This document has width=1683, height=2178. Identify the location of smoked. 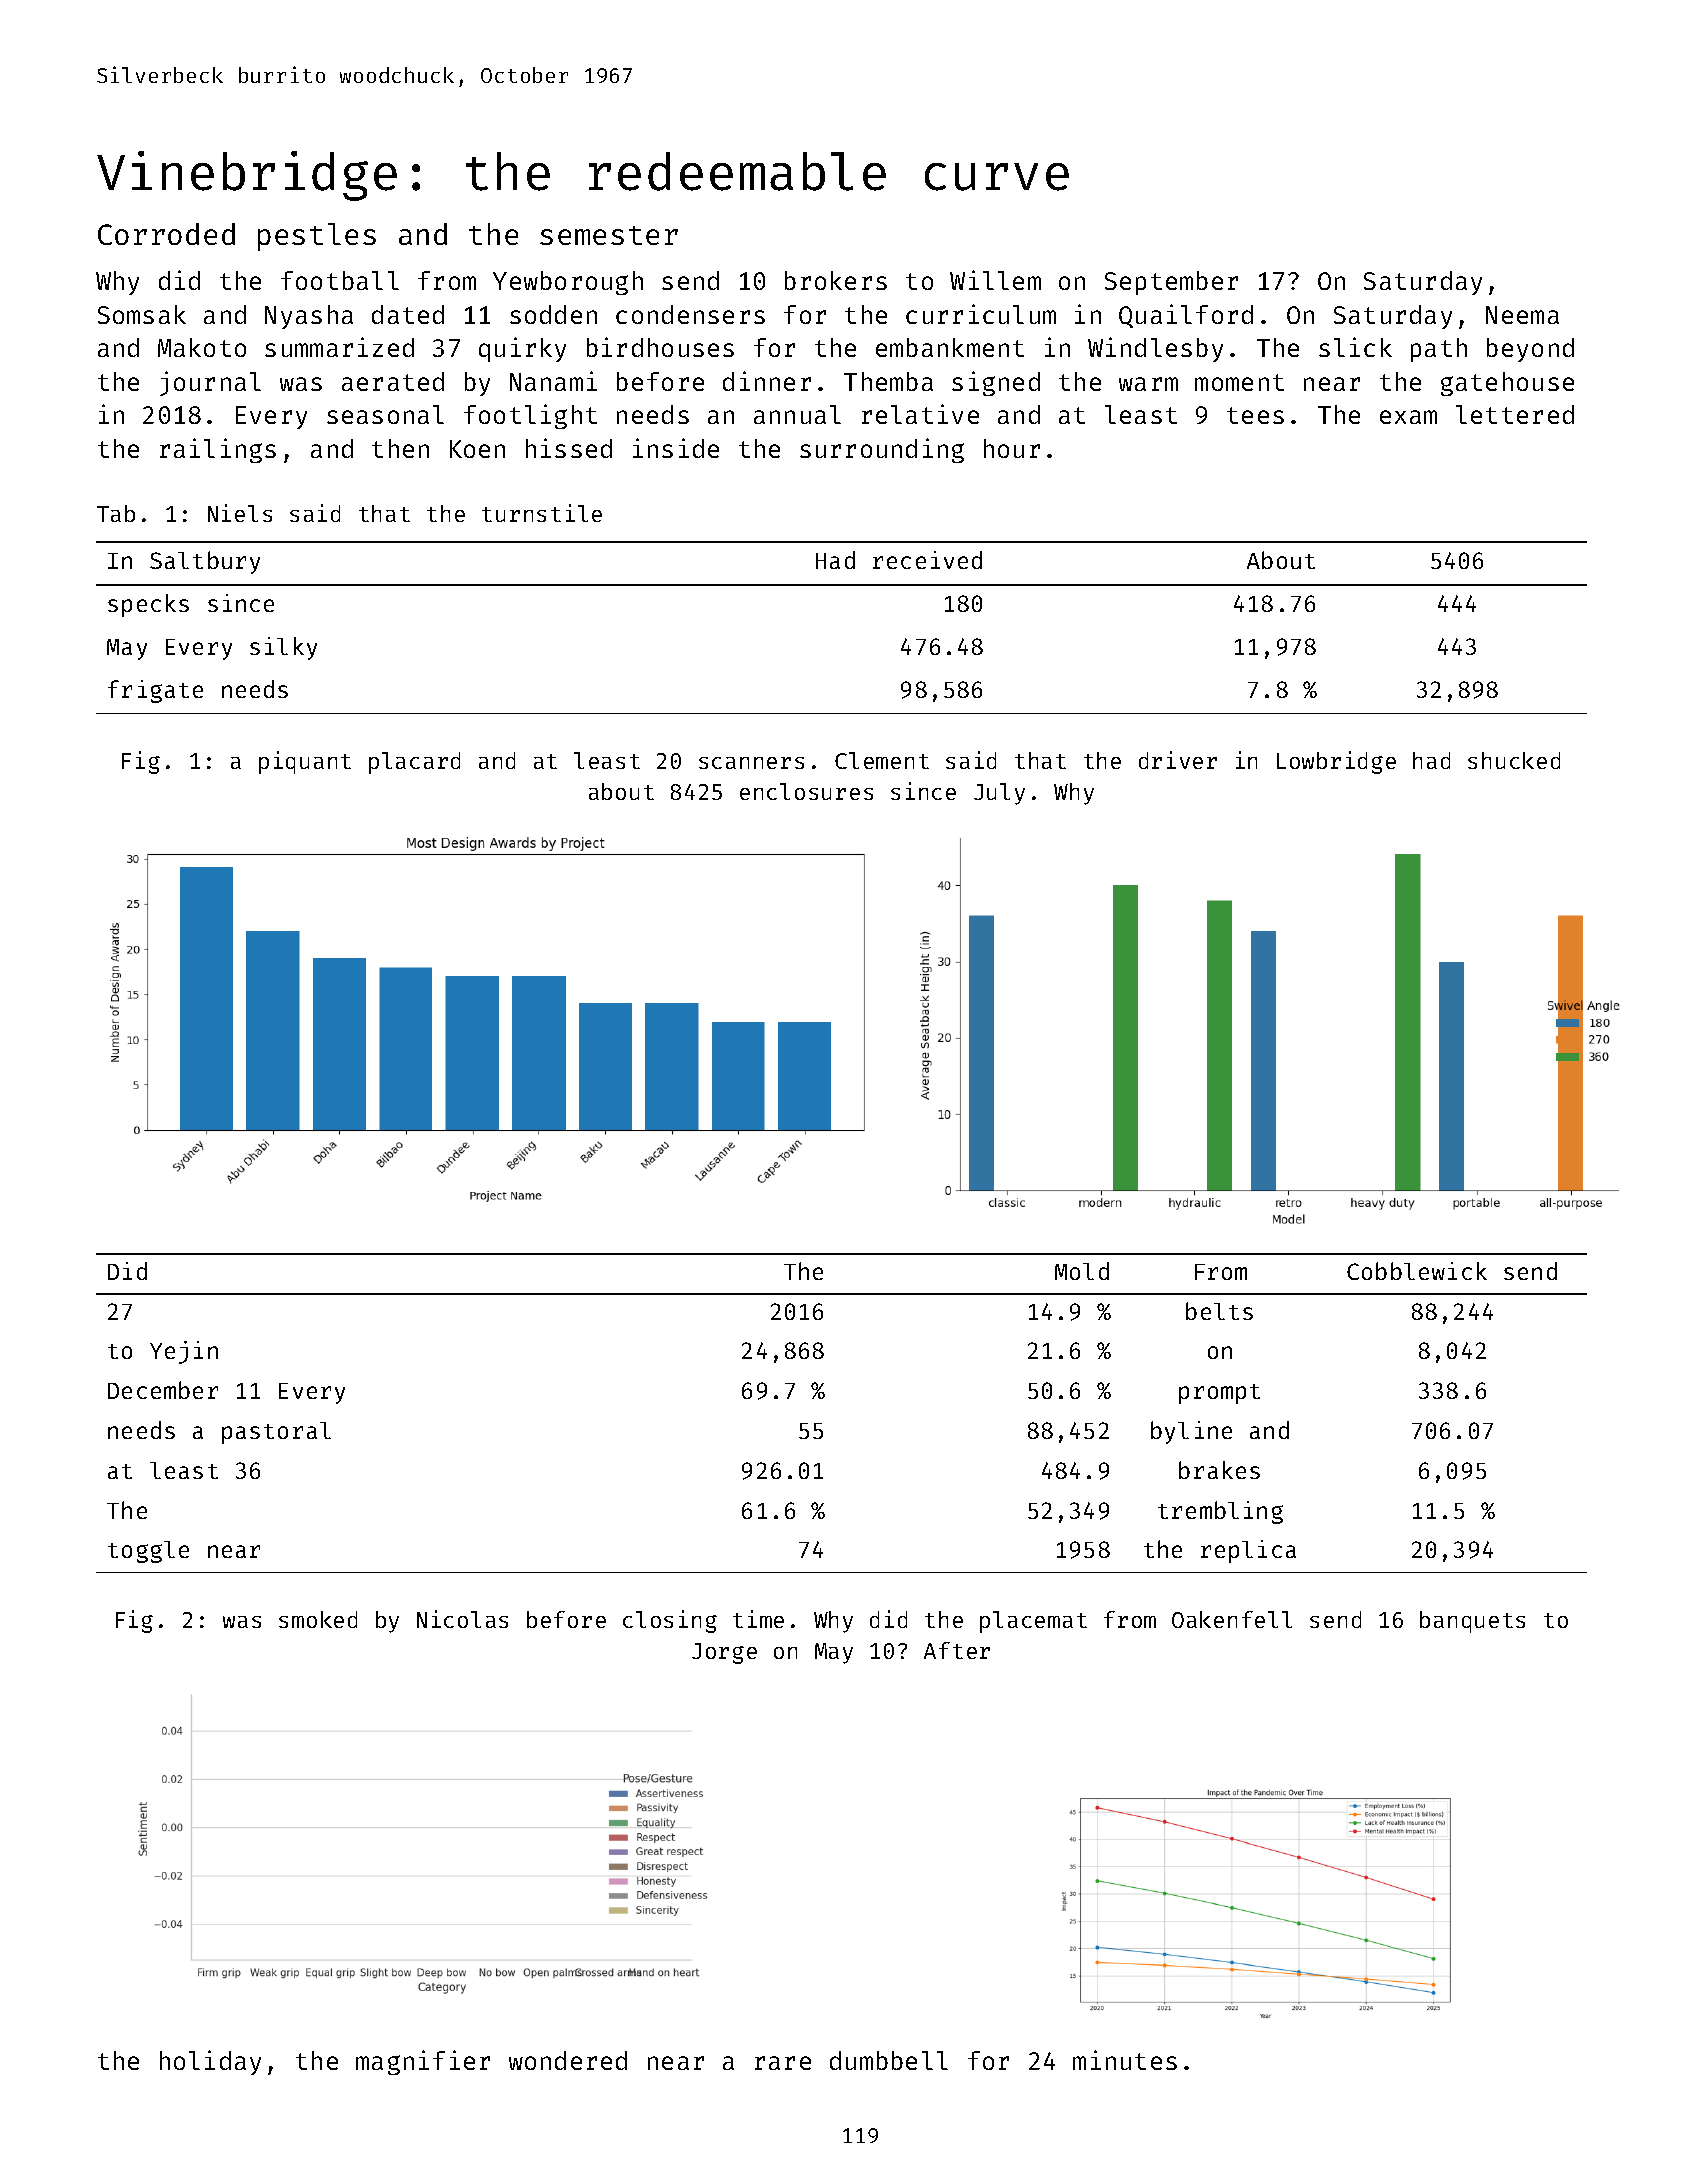
(318, 1619).
